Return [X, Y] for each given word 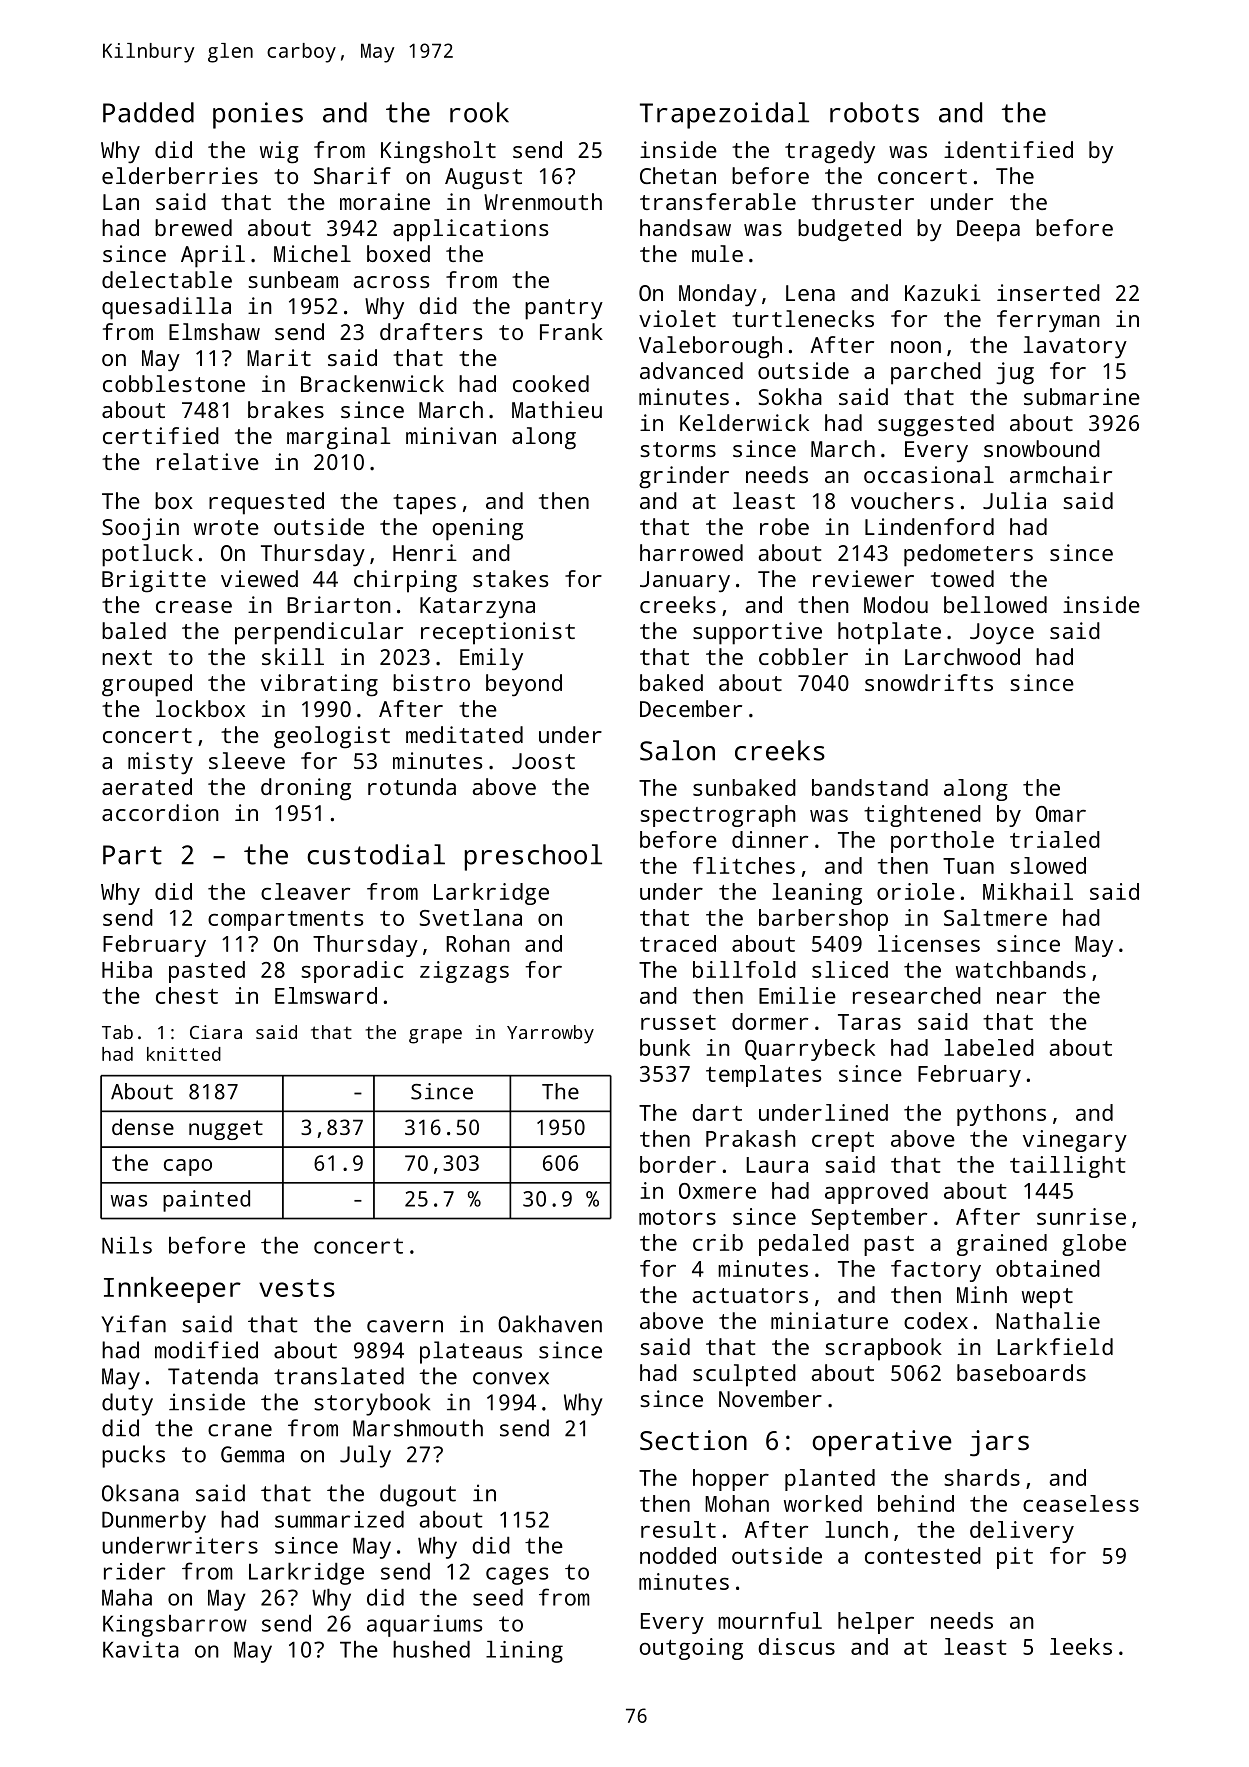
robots [874, 112]
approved [876, 1193]
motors [677, 1217]
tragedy [830, 152]
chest [187, 995]
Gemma [252, 1454]
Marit [279, 357]
